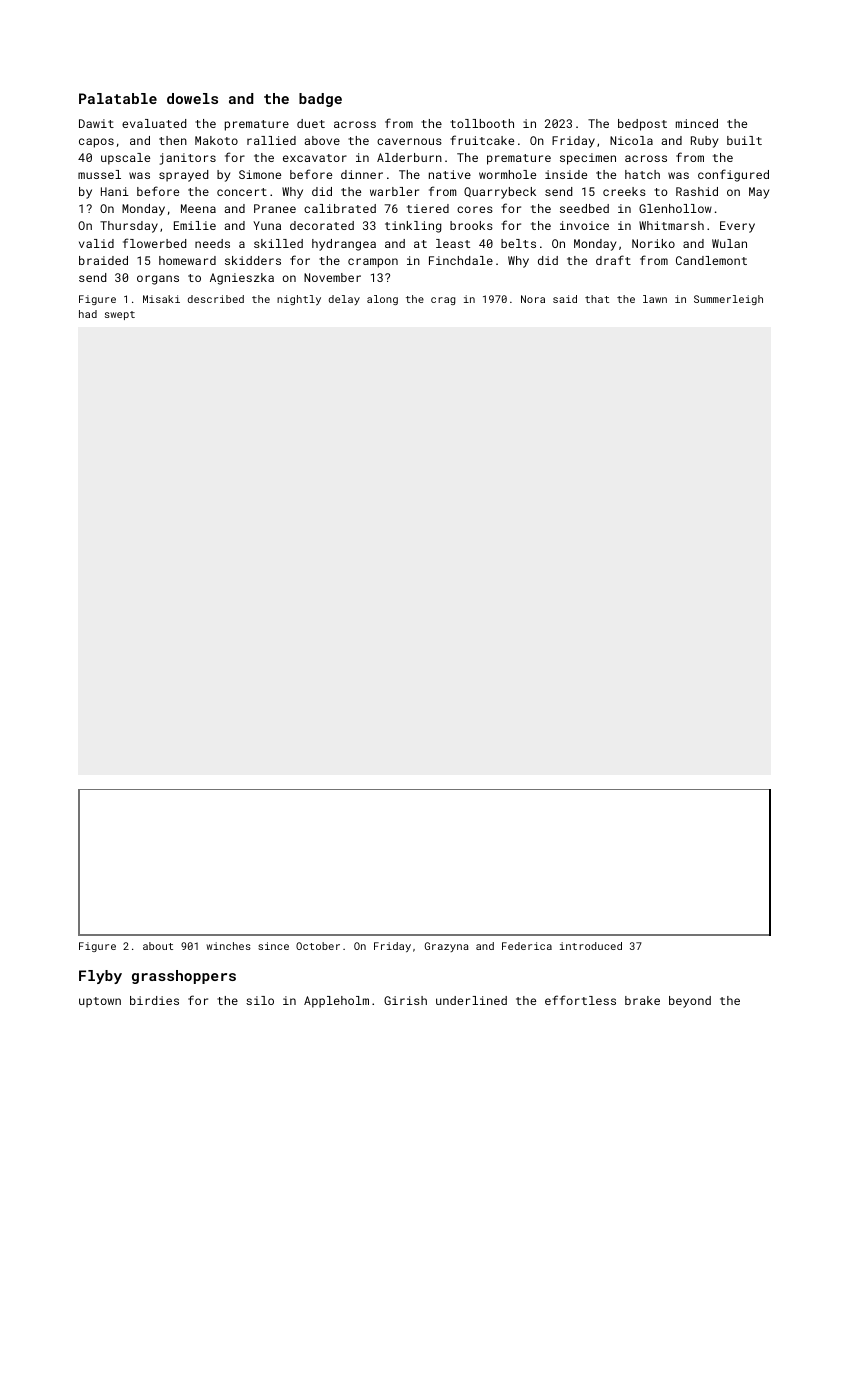 The height and width of the screenshot is (1400, 849). Describe the element at coordinates (728, 300) in the screenshot. I see `Summerleigh` at that location.
